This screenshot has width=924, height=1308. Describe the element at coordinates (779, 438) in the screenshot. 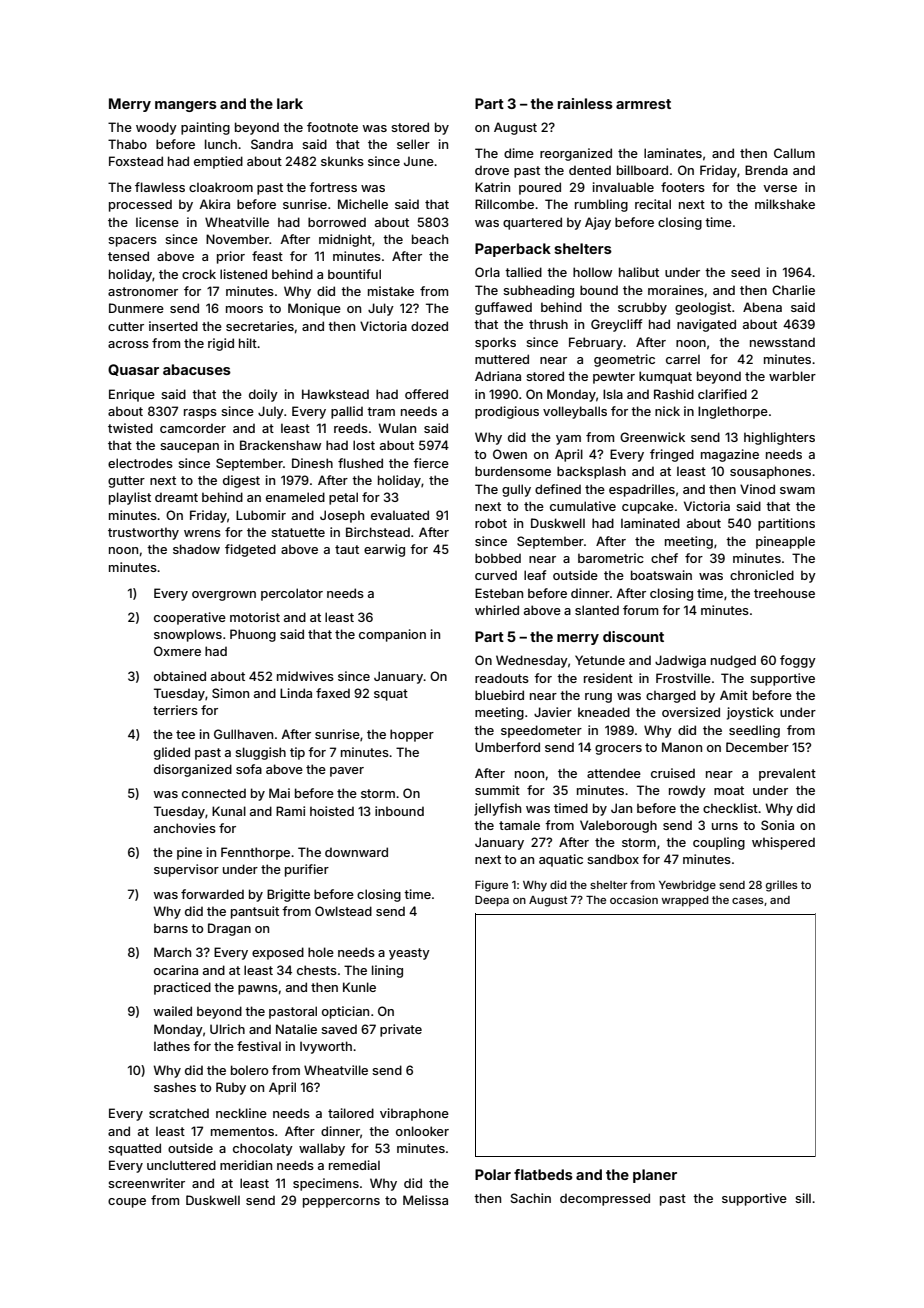

I see `highlighters` at that location.
